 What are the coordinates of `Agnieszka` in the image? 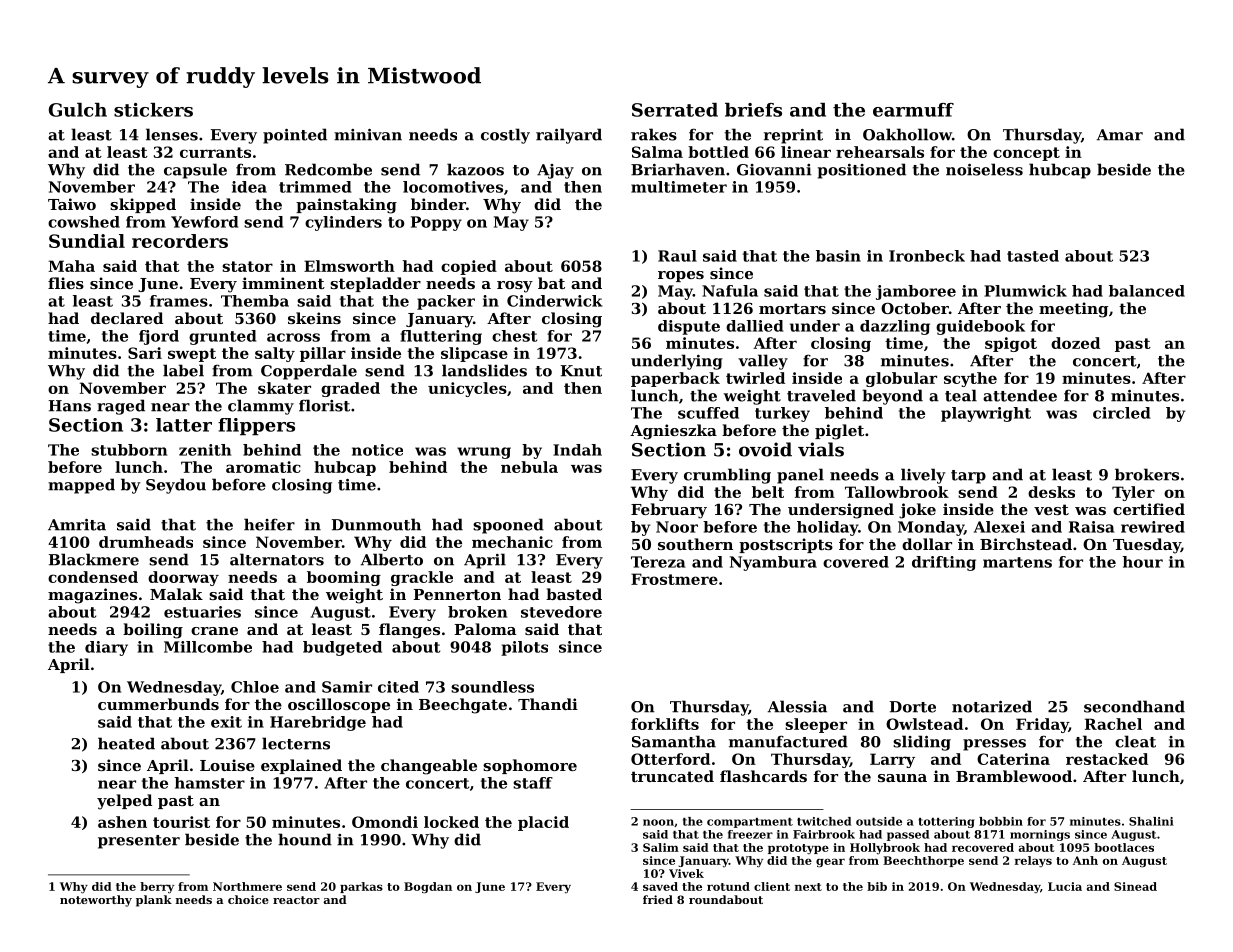 It's located at (673, 432).
